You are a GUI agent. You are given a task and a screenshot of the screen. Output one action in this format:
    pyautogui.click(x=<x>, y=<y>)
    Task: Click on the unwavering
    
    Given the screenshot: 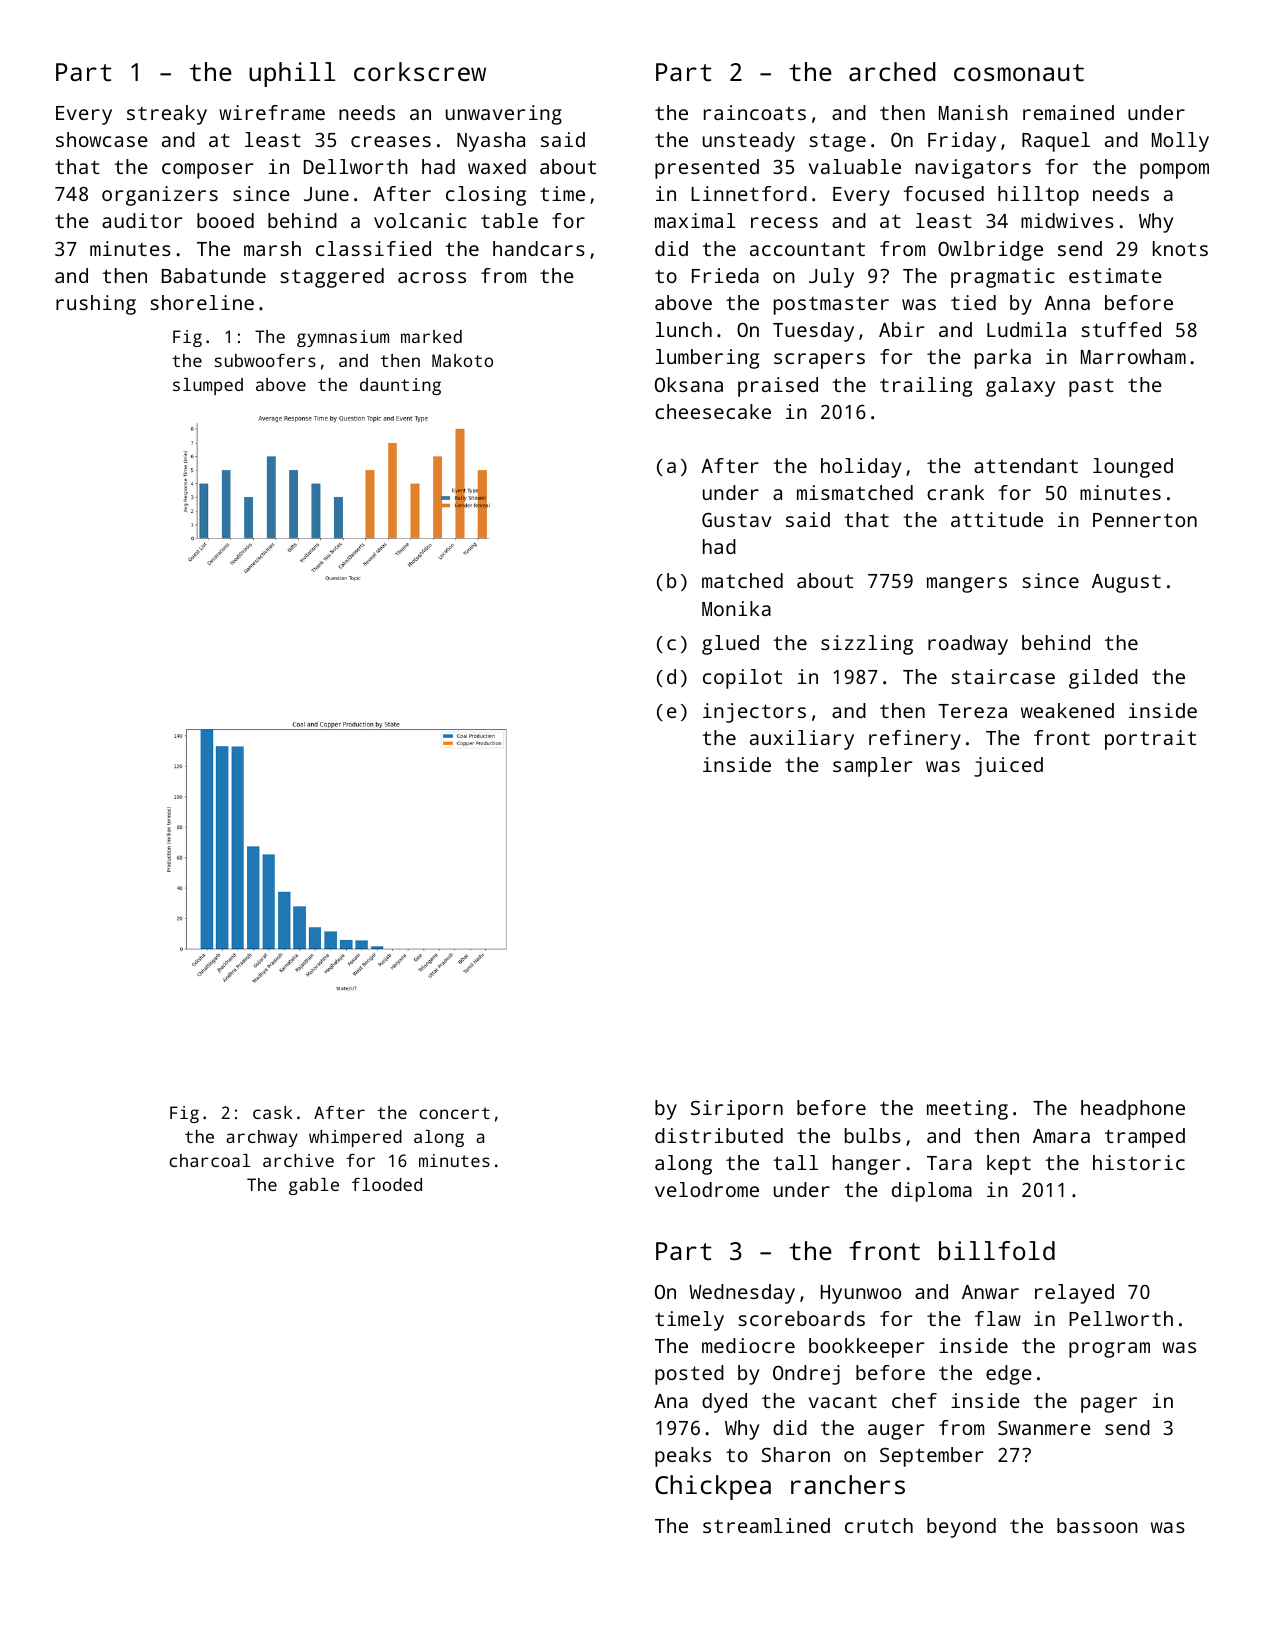 What is the action you would take?
    pyautogui.click(x=504, y=115)
